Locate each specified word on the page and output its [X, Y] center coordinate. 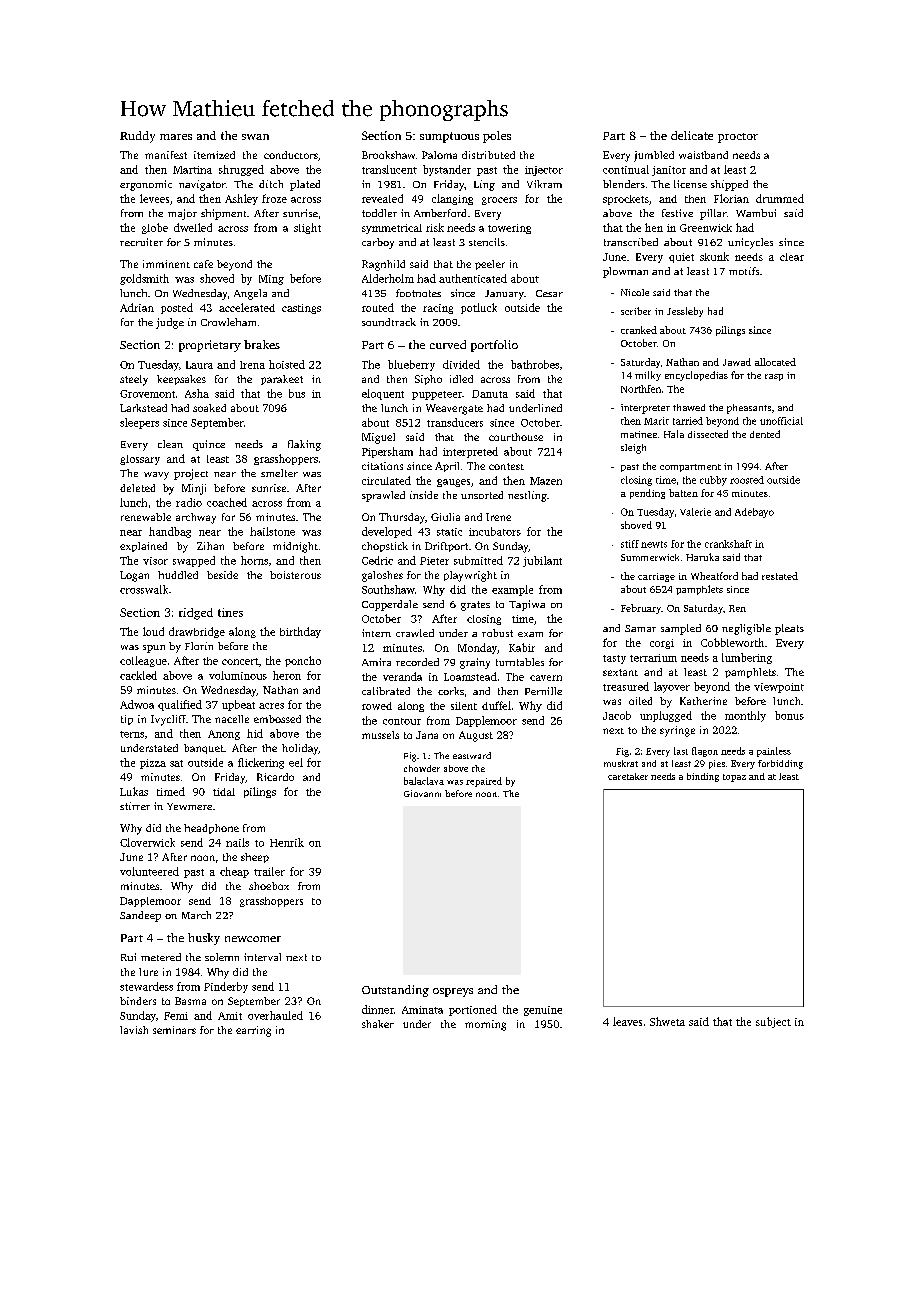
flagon [705, 752]
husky [204, 939]
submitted [478, 560]
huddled [178, 575]
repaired [484, 782]
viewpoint [779, 688]
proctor [738, 138]
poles [497, 137]
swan [255, 137]
